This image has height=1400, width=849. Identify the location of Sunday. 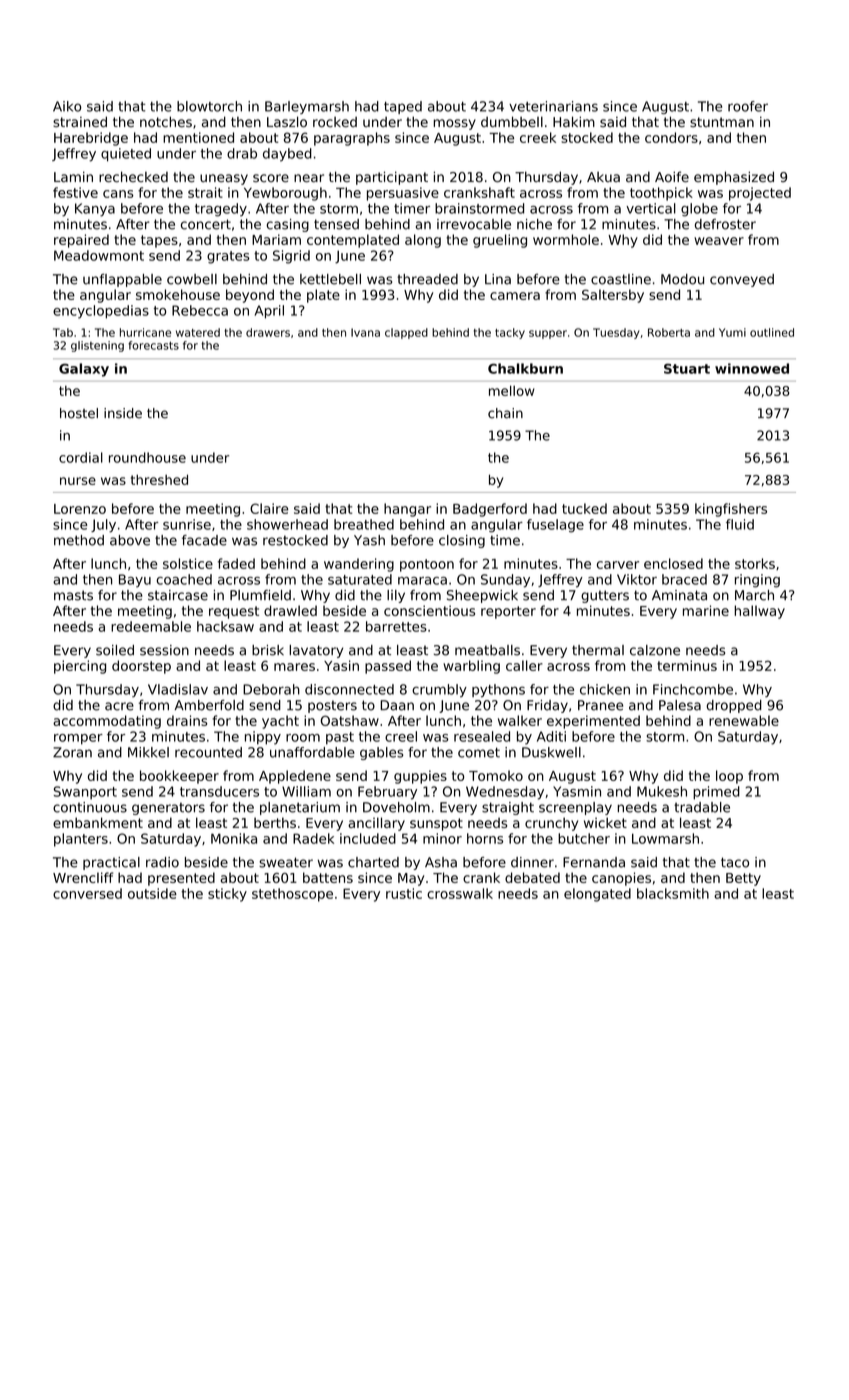
(505, 581).
